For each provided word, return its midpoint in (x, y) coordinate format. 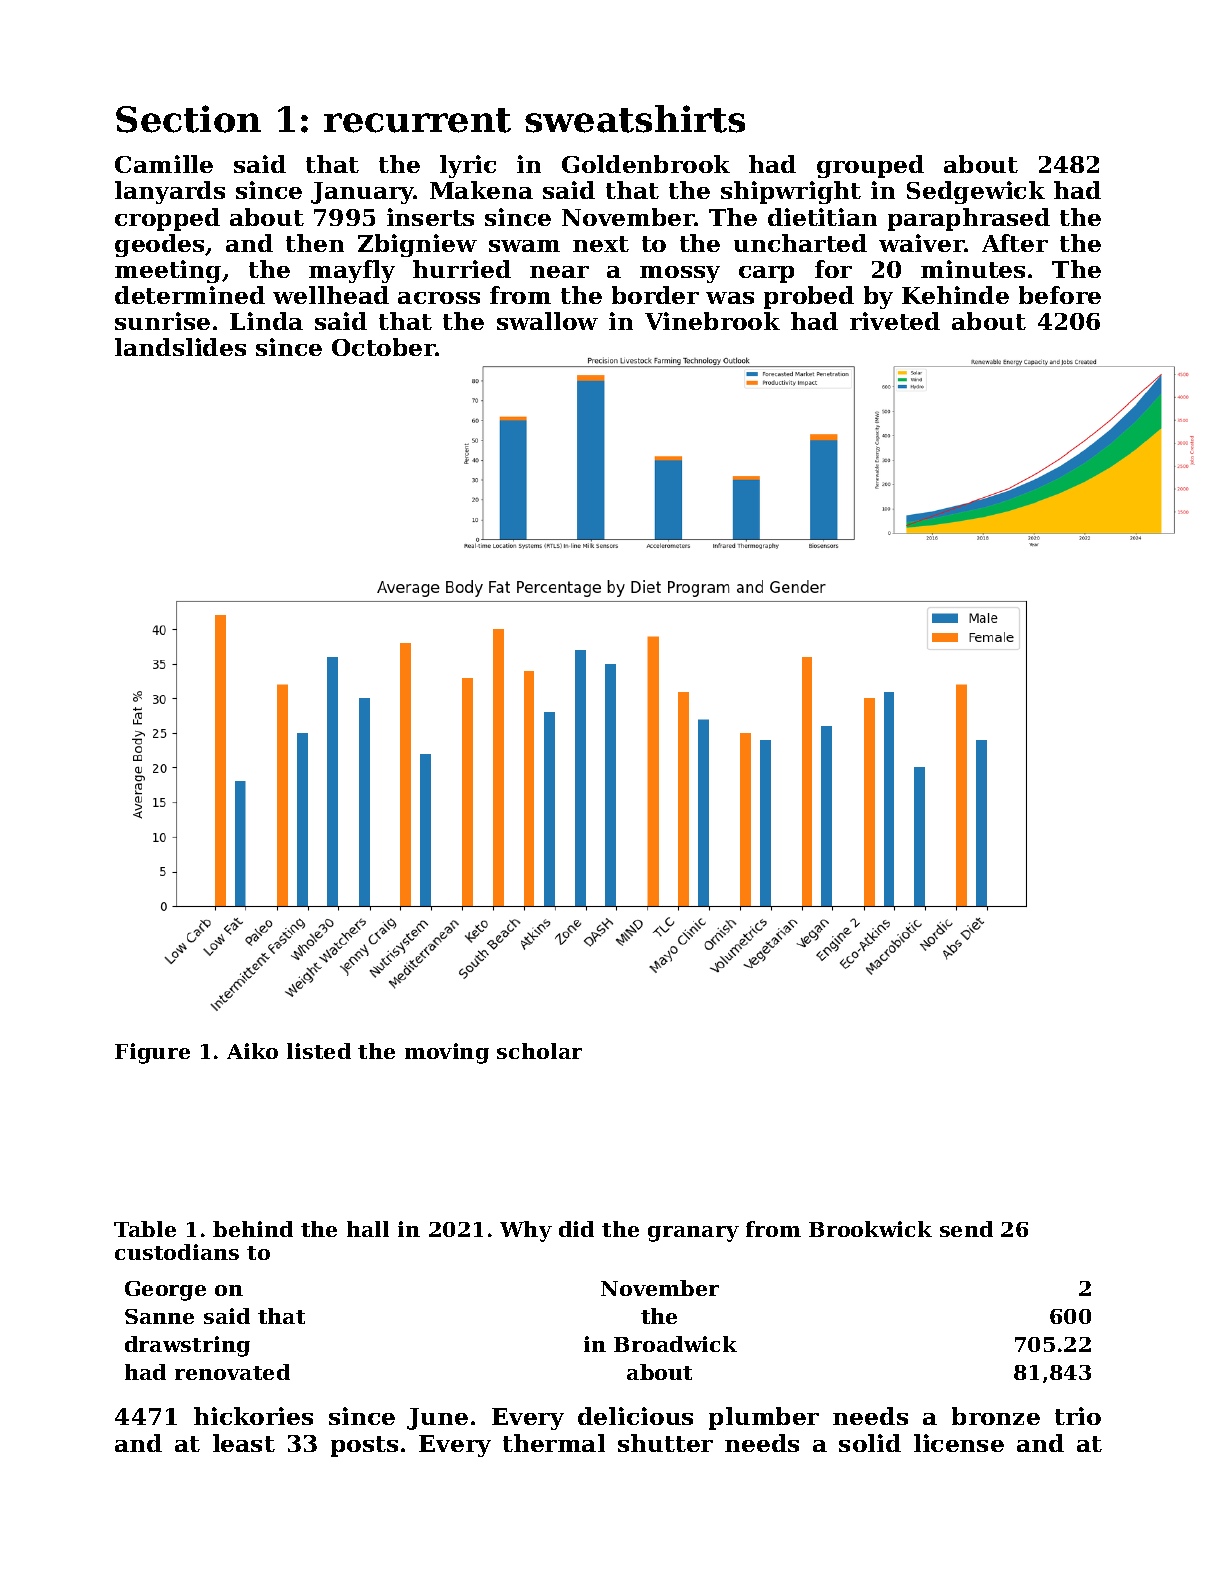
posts (364, 1446)
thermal (554, 1443)
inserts (430, 217)
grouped (870, 166)
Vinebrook (712, 321)
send (966, 1229)
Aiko (252, 1051)
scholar (539, 1051)
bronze (996, 1416)
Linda (266, 321)
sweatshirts (635, 119)
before (1060, 295)
